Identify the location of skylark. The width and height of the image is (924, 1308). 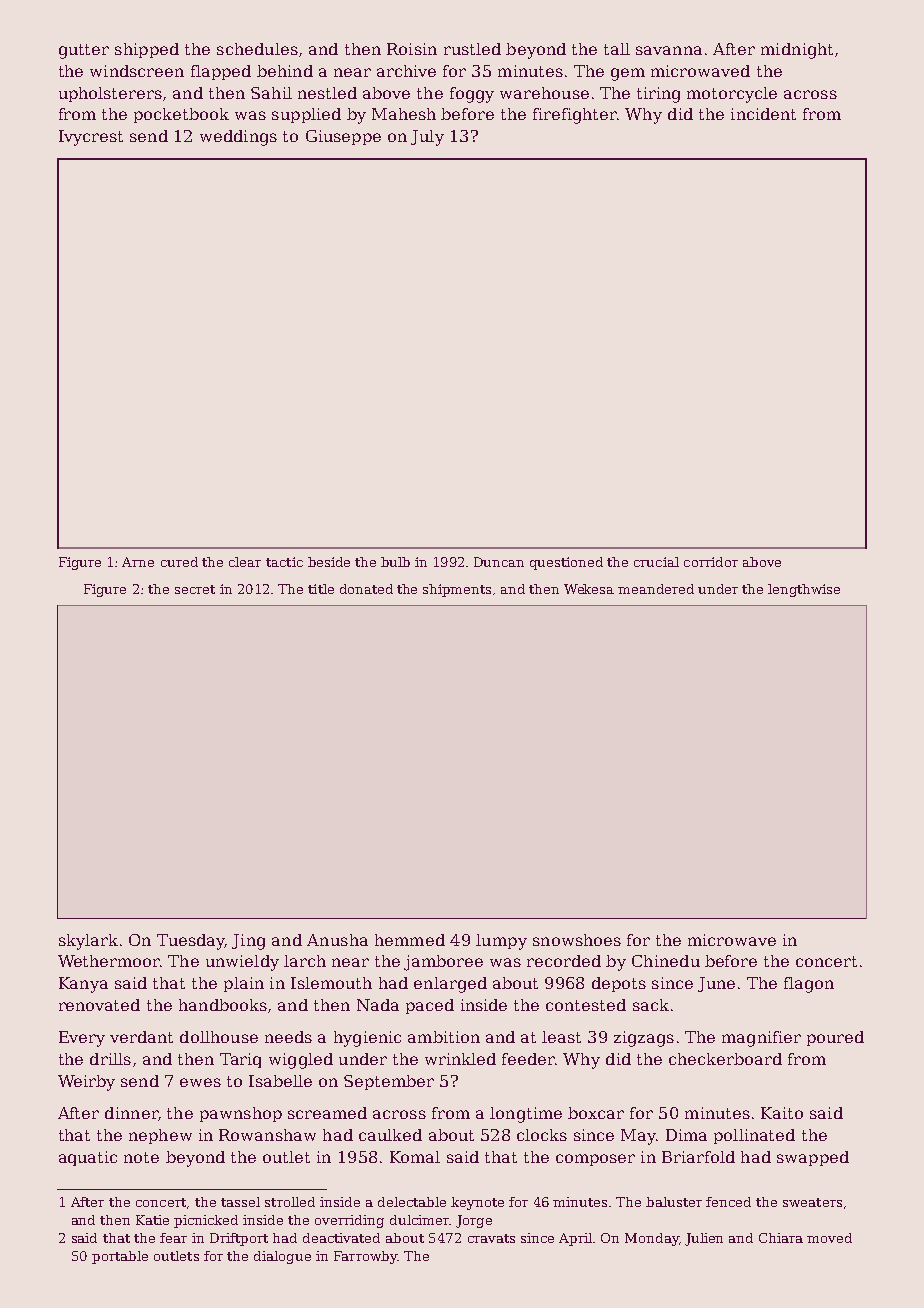
(88, 942).
